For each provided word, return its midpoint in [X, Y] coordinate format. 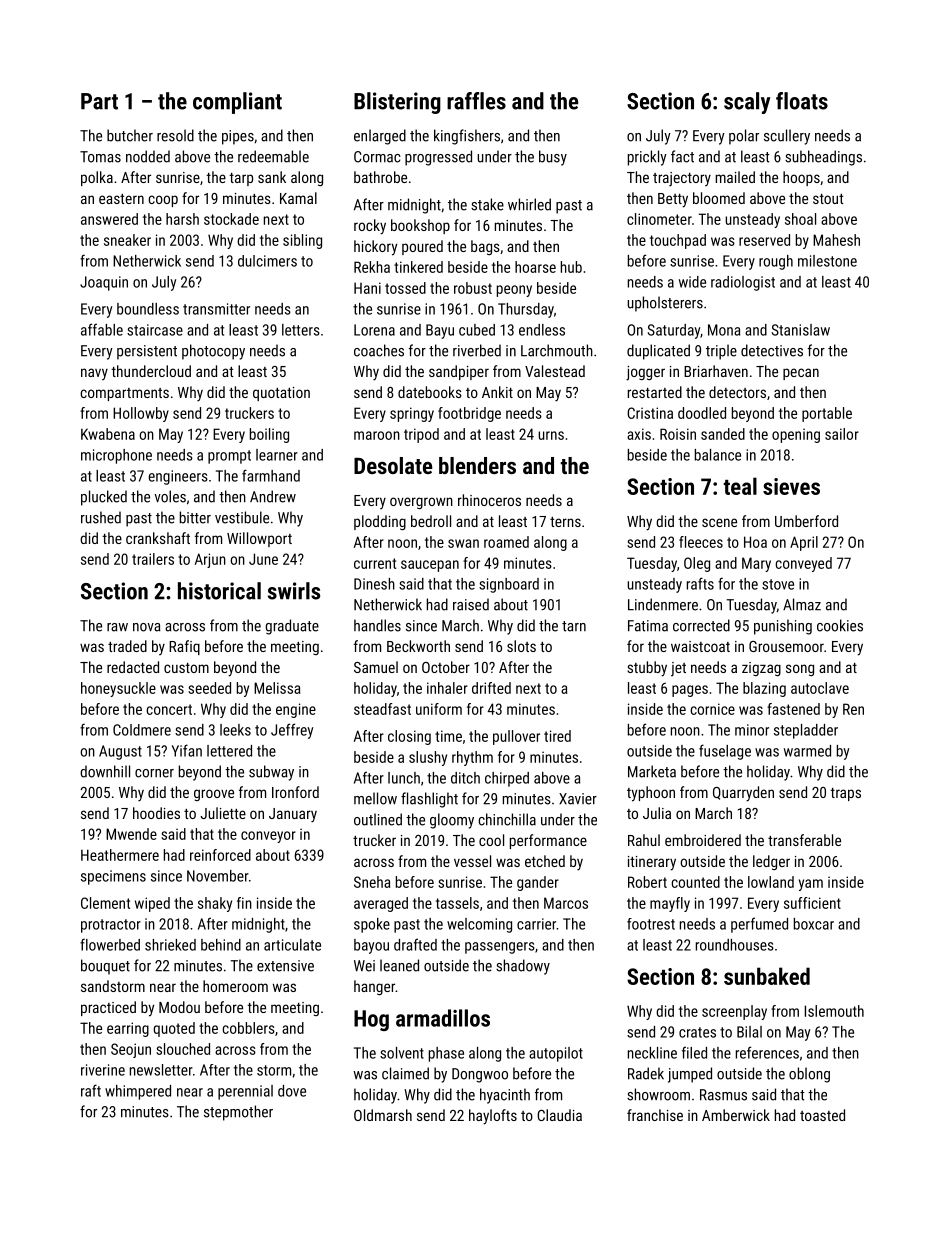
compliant [237, 103]
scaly [747, 103]
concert [169, 709]
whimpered [138, 1092]
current [375, 563]
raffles [476, 101]
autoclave [820, 688]
